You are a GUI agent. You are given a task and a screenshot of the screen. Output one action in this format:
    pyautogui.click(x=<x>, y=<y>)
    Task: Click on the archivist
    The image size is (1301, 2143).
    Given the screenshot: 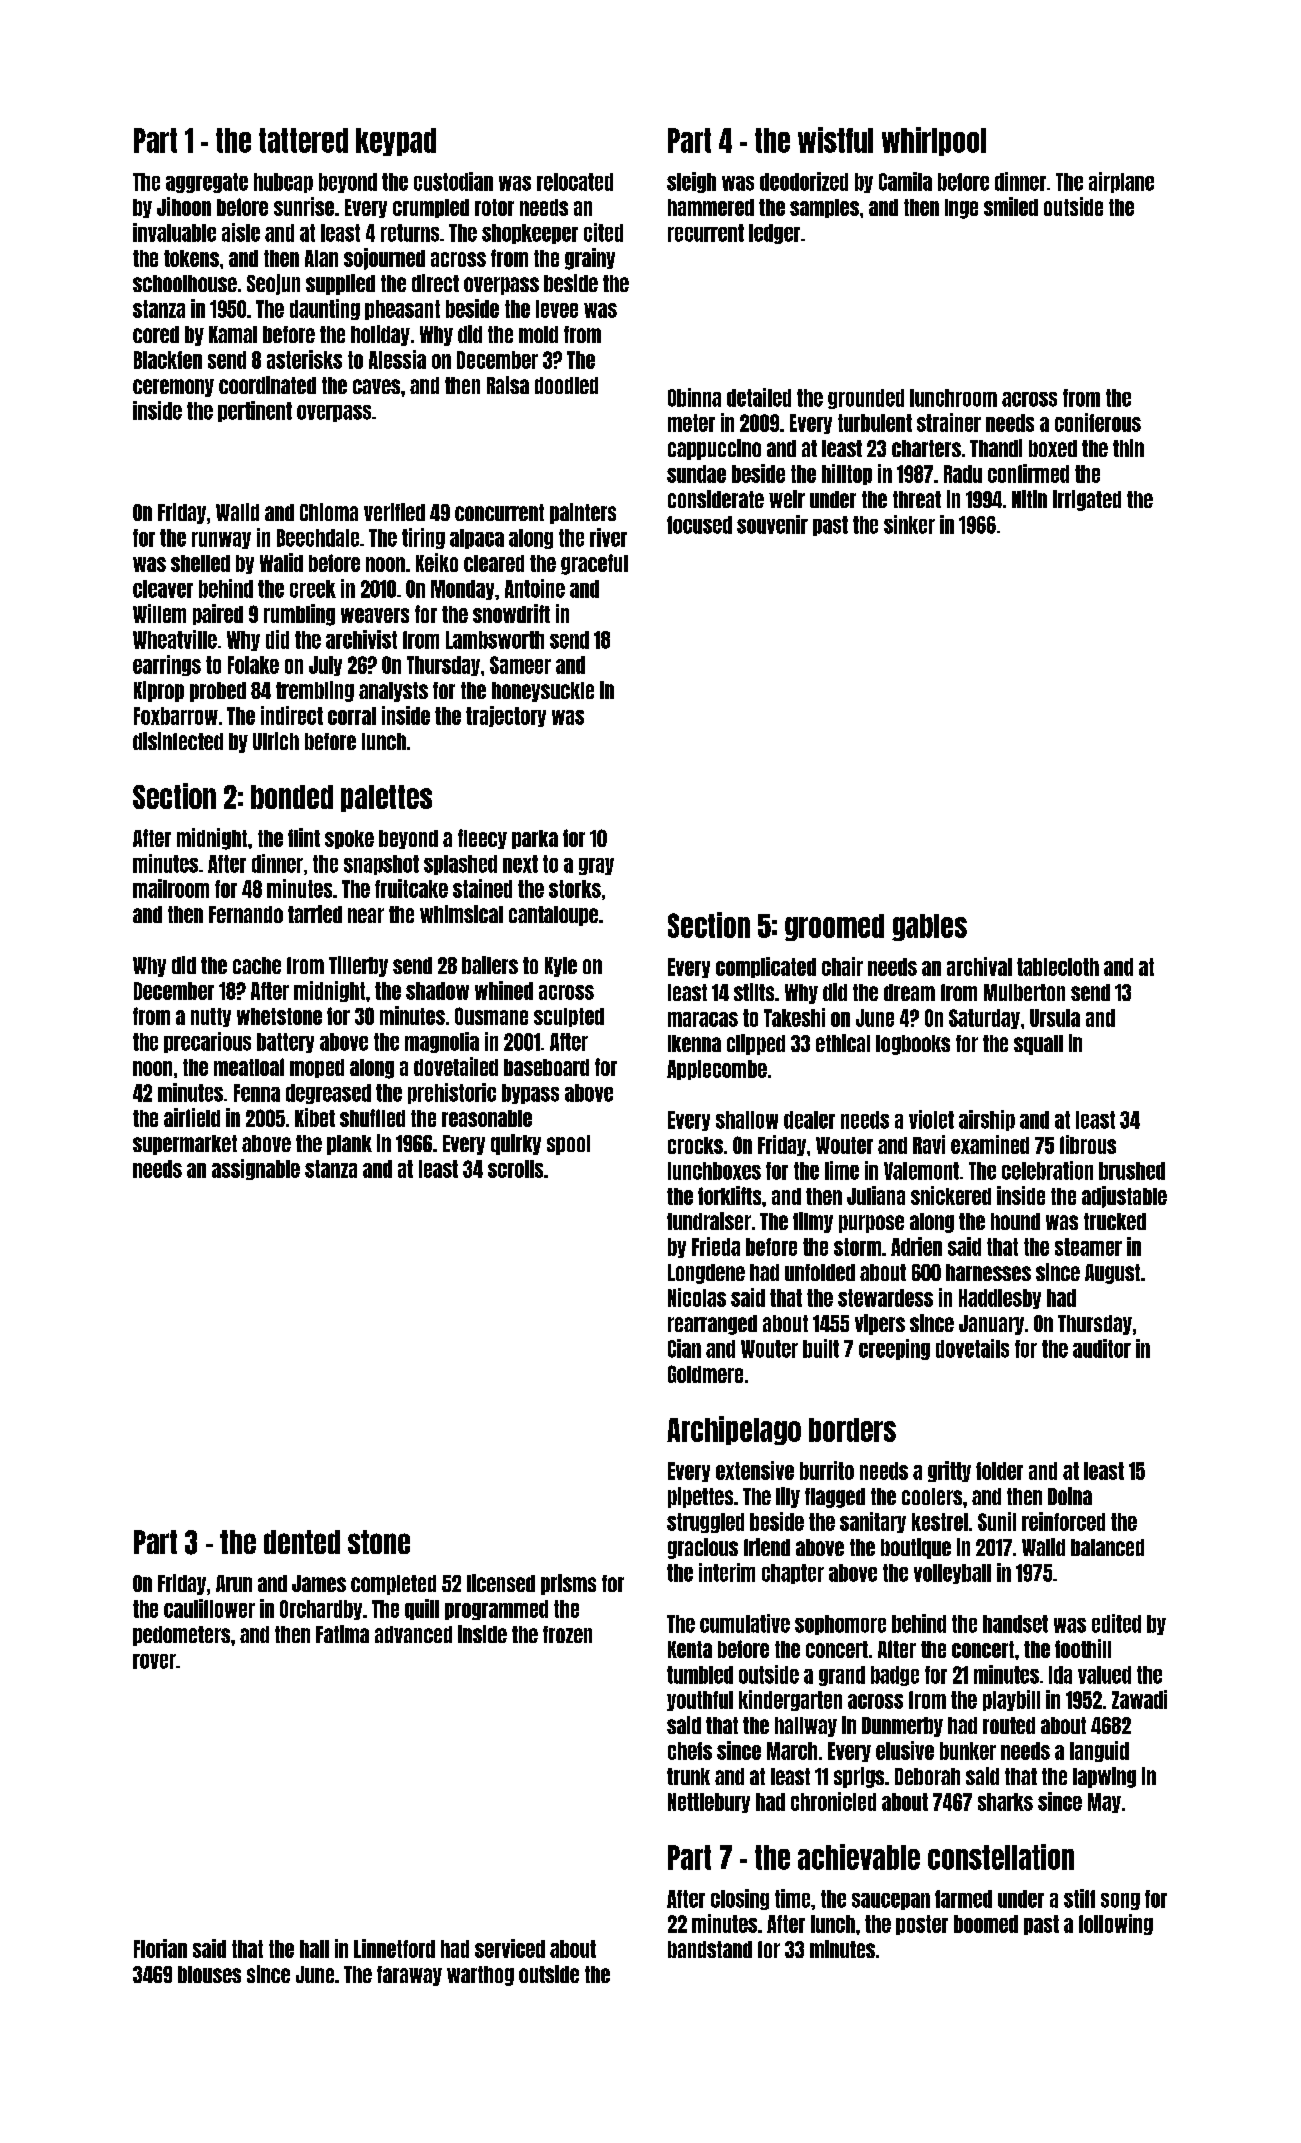 What is the action you would take?
    pyautogui.click(x=361, y=639)
